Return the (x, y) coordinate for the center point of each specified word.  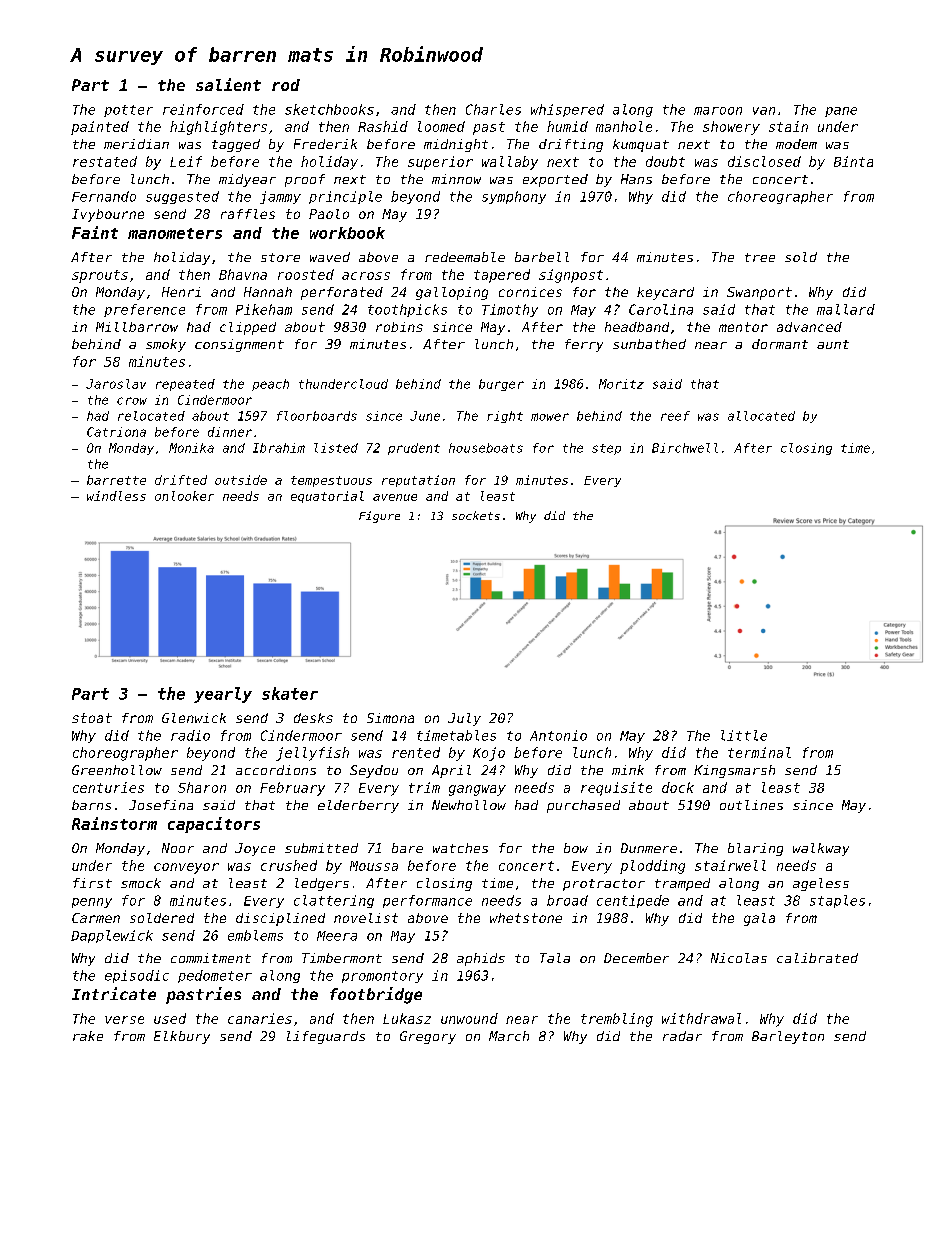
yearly (223, 695)
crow (132, 401)
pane (841, 112)
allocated (761, 416)
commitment (211, 958)
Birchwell (685, 448)
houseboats (486, 448)
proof (305, 180)
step (606, 449)
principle (345, 197)
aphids (481, 959)
